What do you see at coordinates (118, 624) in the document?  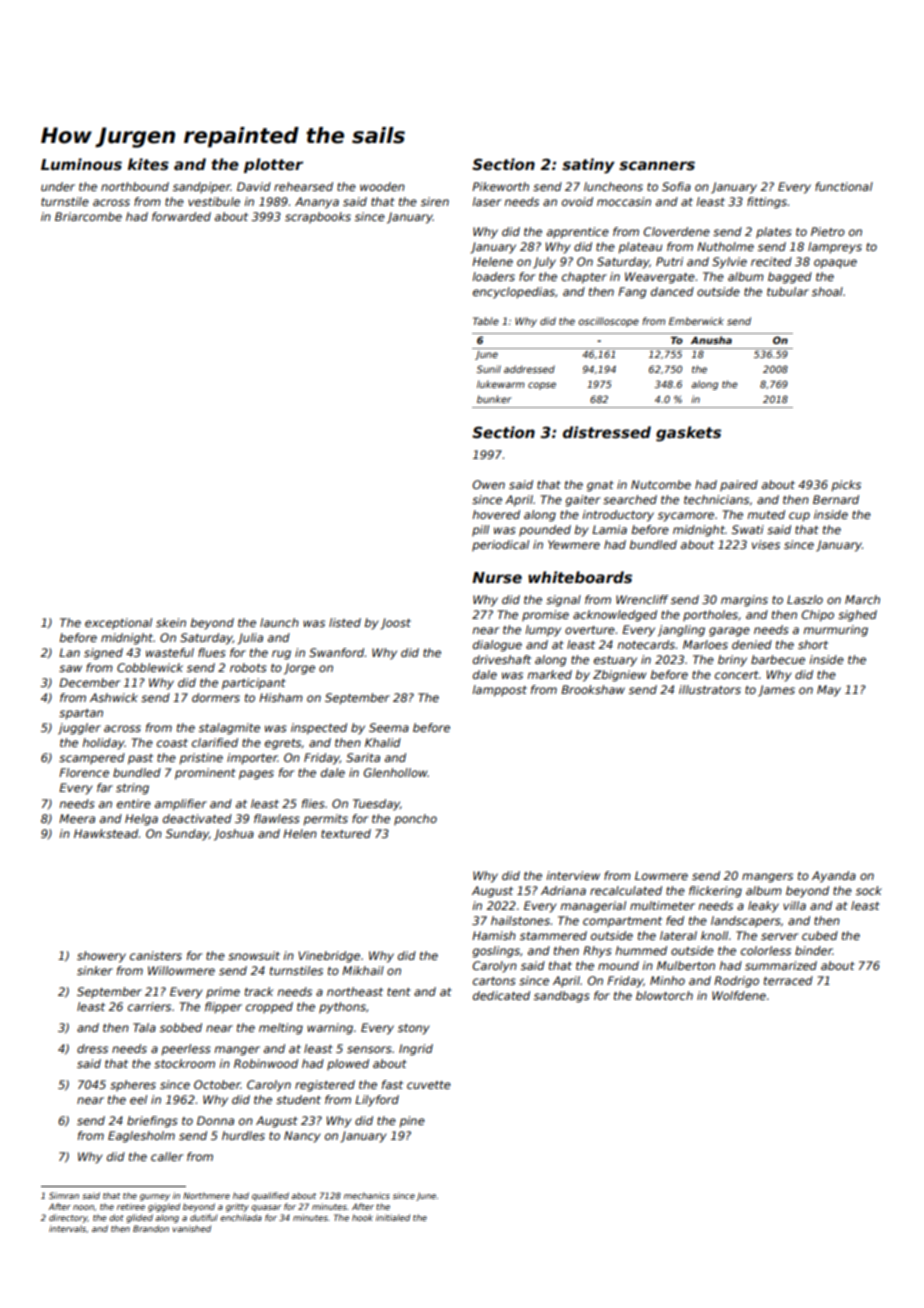 I see `exceptional` at bounding box center [118, 624].
